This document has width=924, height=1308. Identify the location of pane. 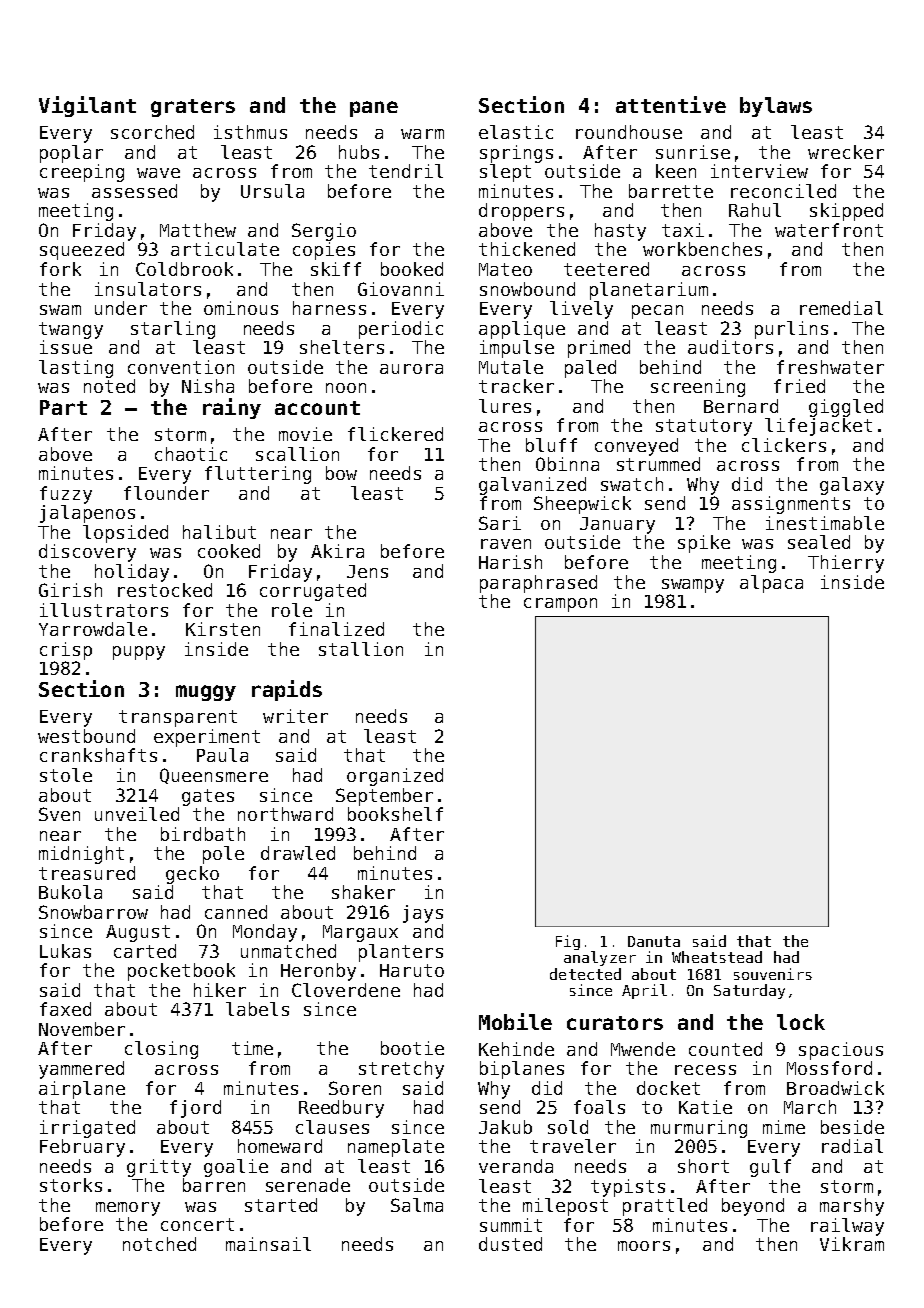
(374, 109).
